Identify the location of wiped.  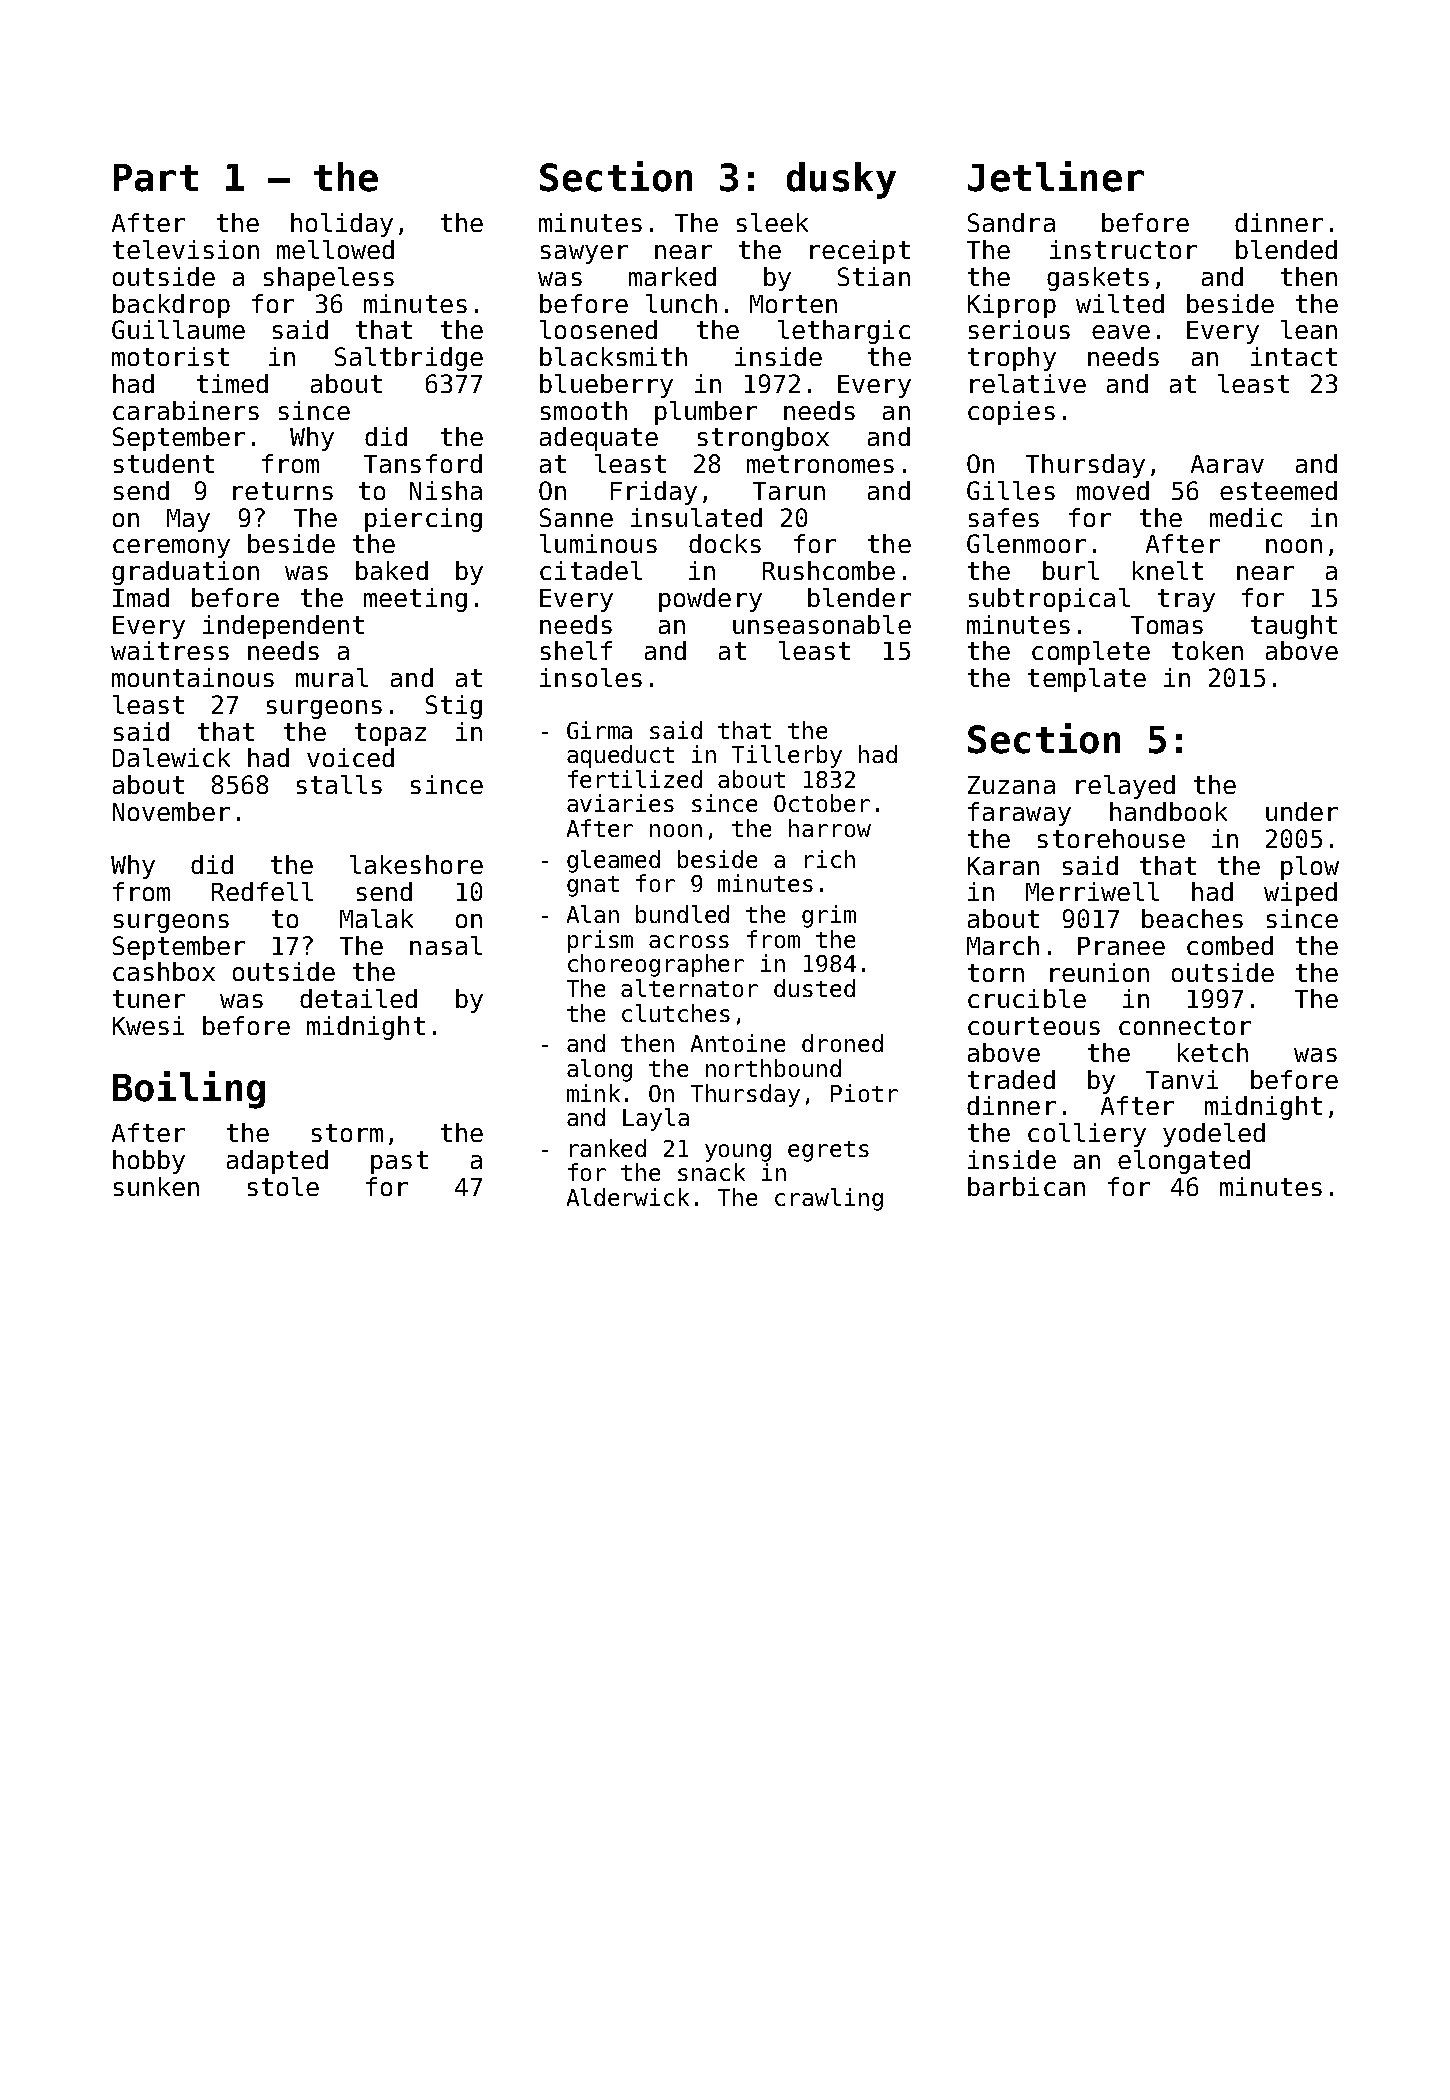
(1300, 894).
